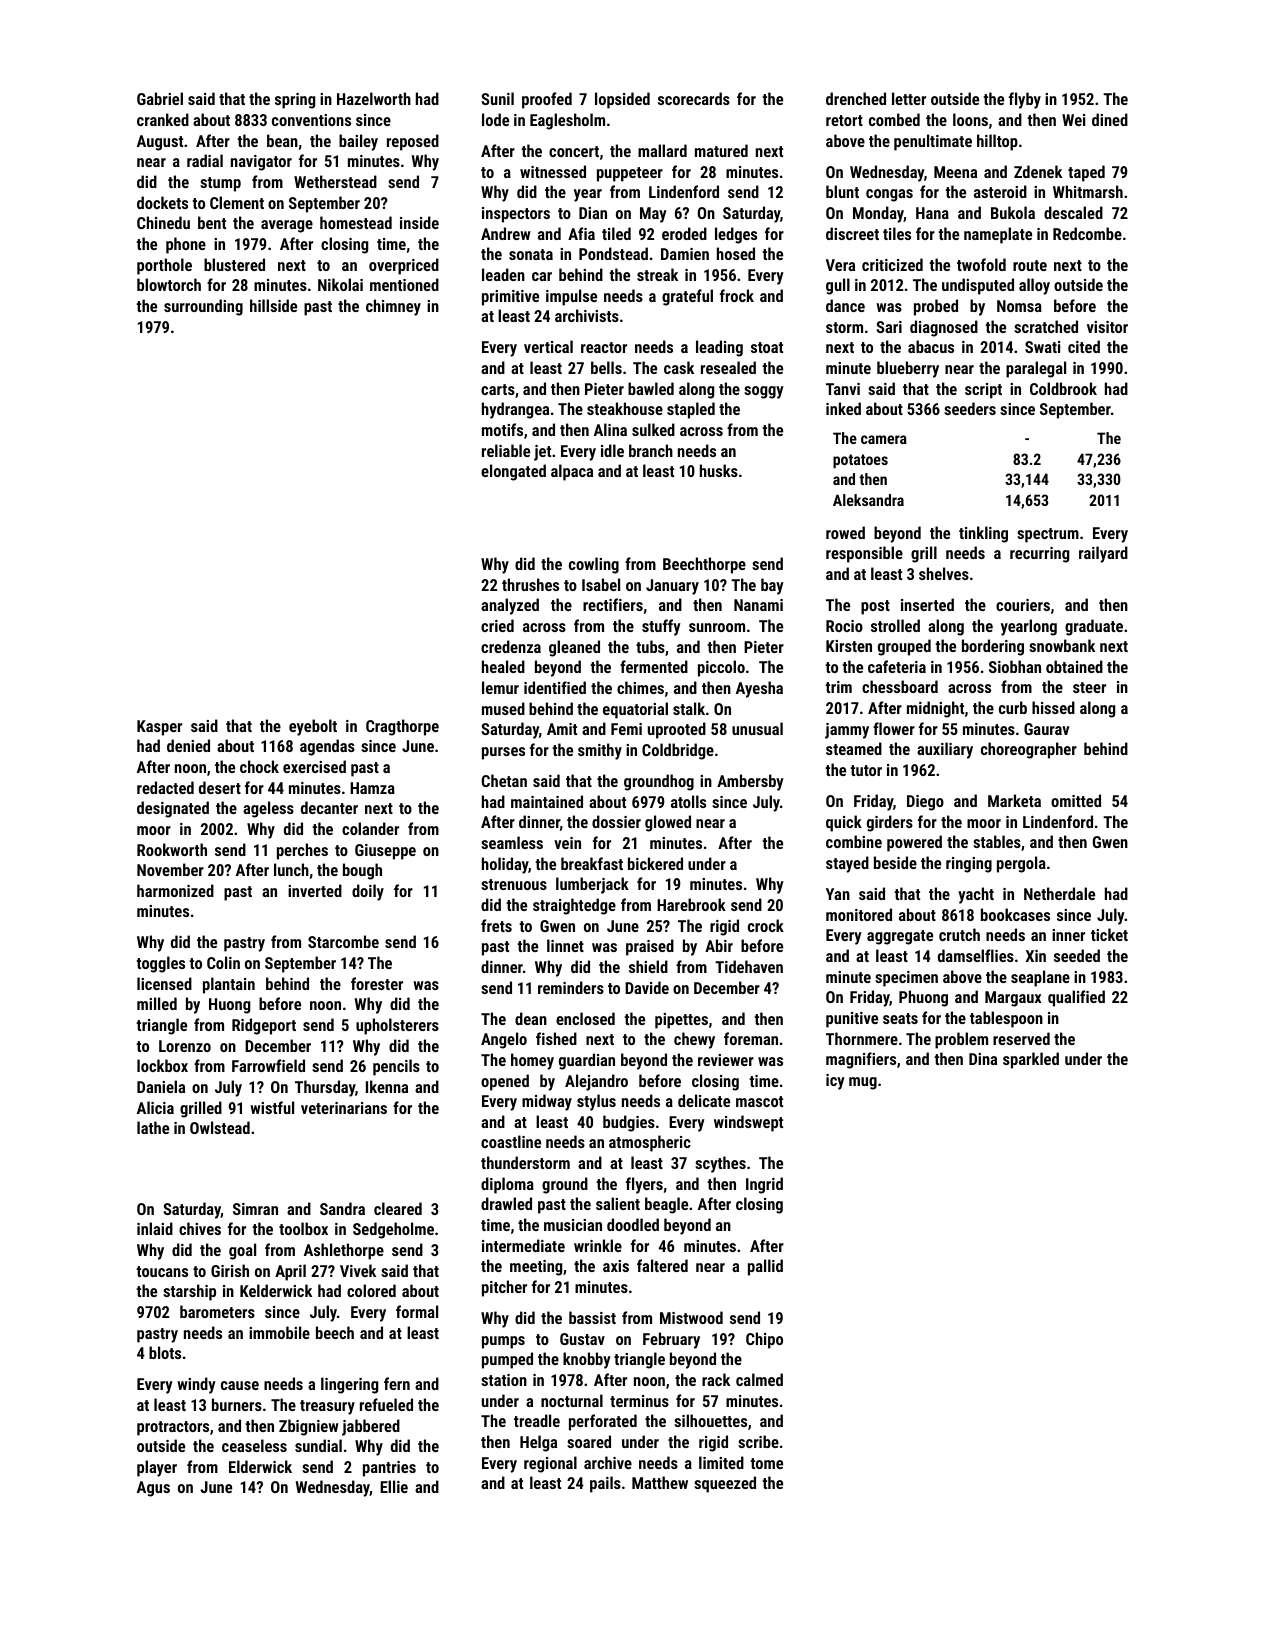  What do you see at coordinates (622, 100) in the image?
I see `lopsided` at bounding box center [622, 100].
